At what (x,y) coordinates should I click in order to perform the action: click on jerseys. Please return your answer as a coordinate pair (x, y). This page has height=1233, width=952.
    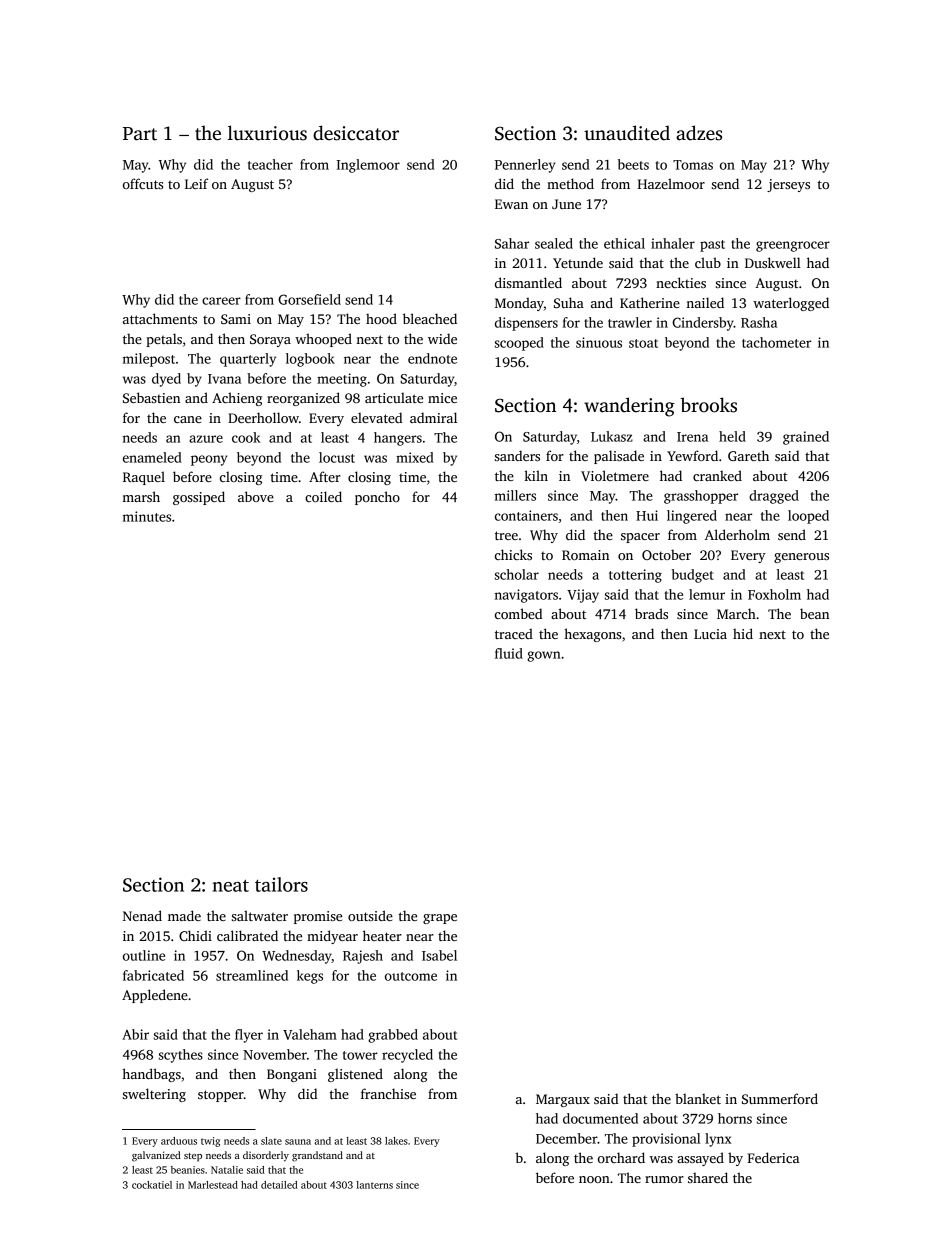
    Looking at the image, I should click on (788, 185).
